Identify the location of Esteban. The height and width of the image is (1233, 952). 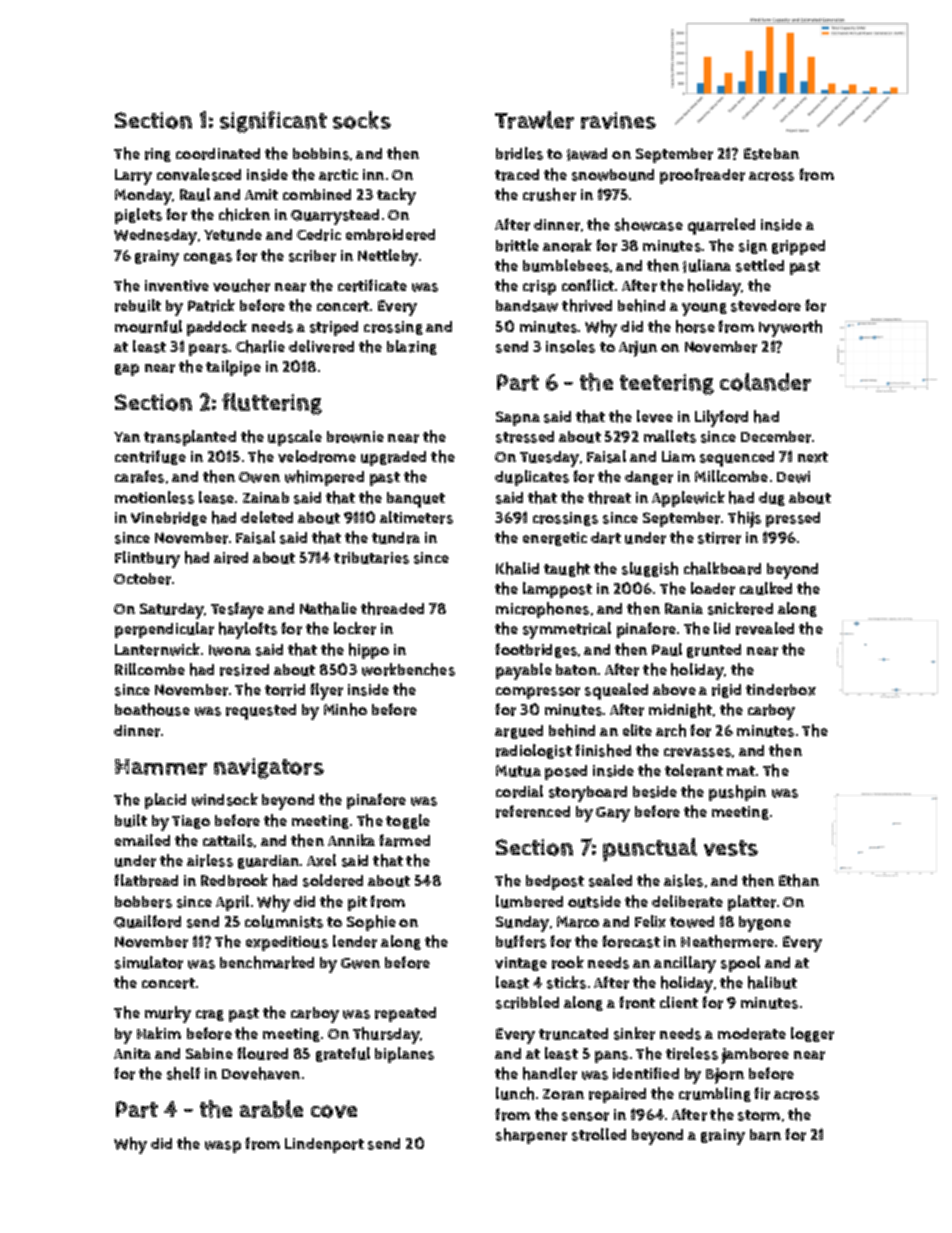
(771, 154).
